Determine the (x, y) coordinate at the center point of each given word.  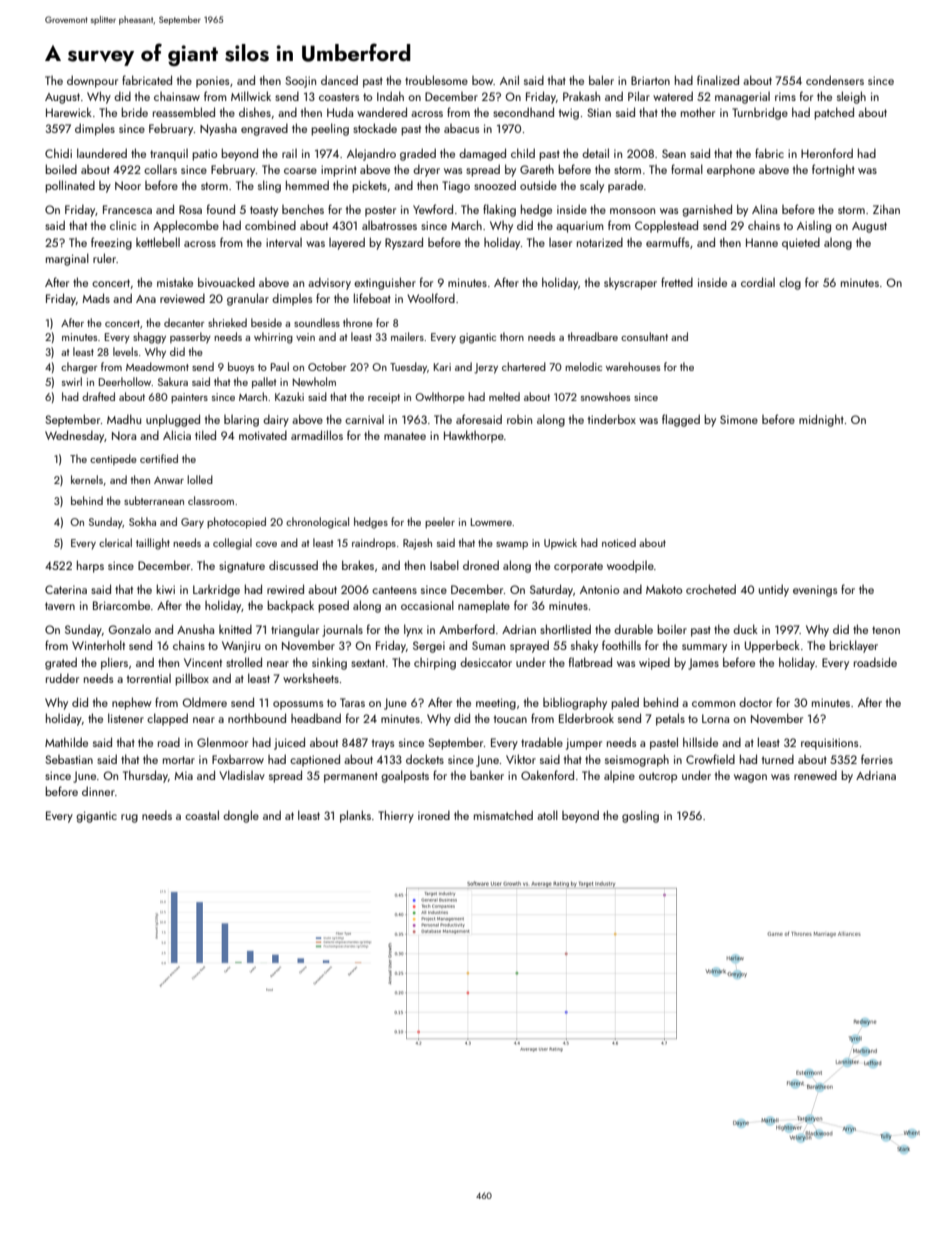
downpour (92, 81)
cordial (758, 282)
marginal (67, 259)
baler (601, 80)
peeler (440, 522)
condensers (835, 80)
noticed (619, 542)
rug (129, 818)
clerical (115, 542)
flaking (499, 210)
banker (487, 775)
